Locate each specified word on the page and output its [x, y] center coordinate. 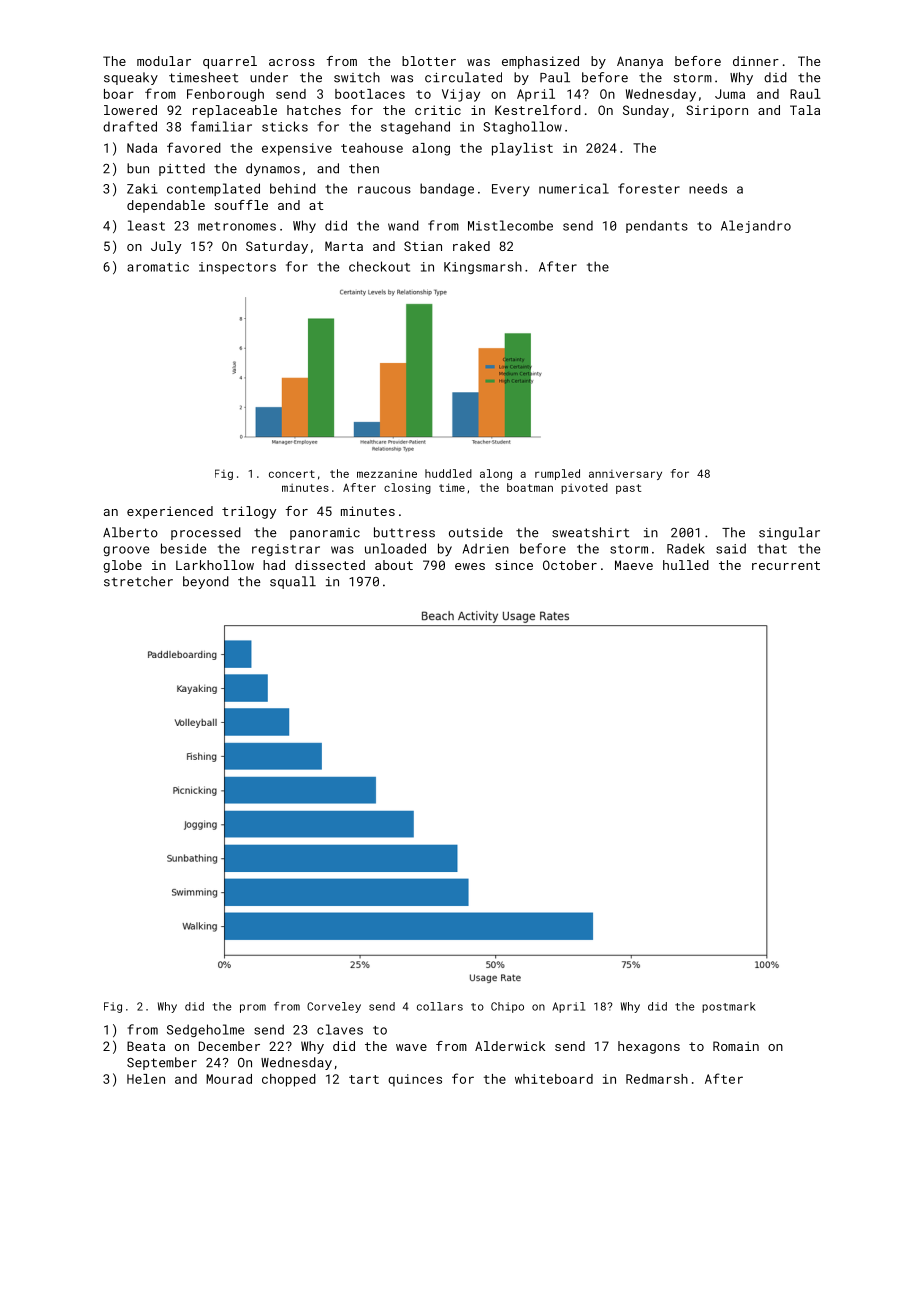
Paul [555, 77]
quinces [415, 1080]
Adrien [486, 548]
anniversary [625, 475]
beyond [206, 582]
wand [403, 225]
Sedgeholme [205, 1030]
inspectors [237, 268]
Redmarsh [657, 1079]
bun [138, 168]
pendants [657, 226]
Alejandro [756, 226]
